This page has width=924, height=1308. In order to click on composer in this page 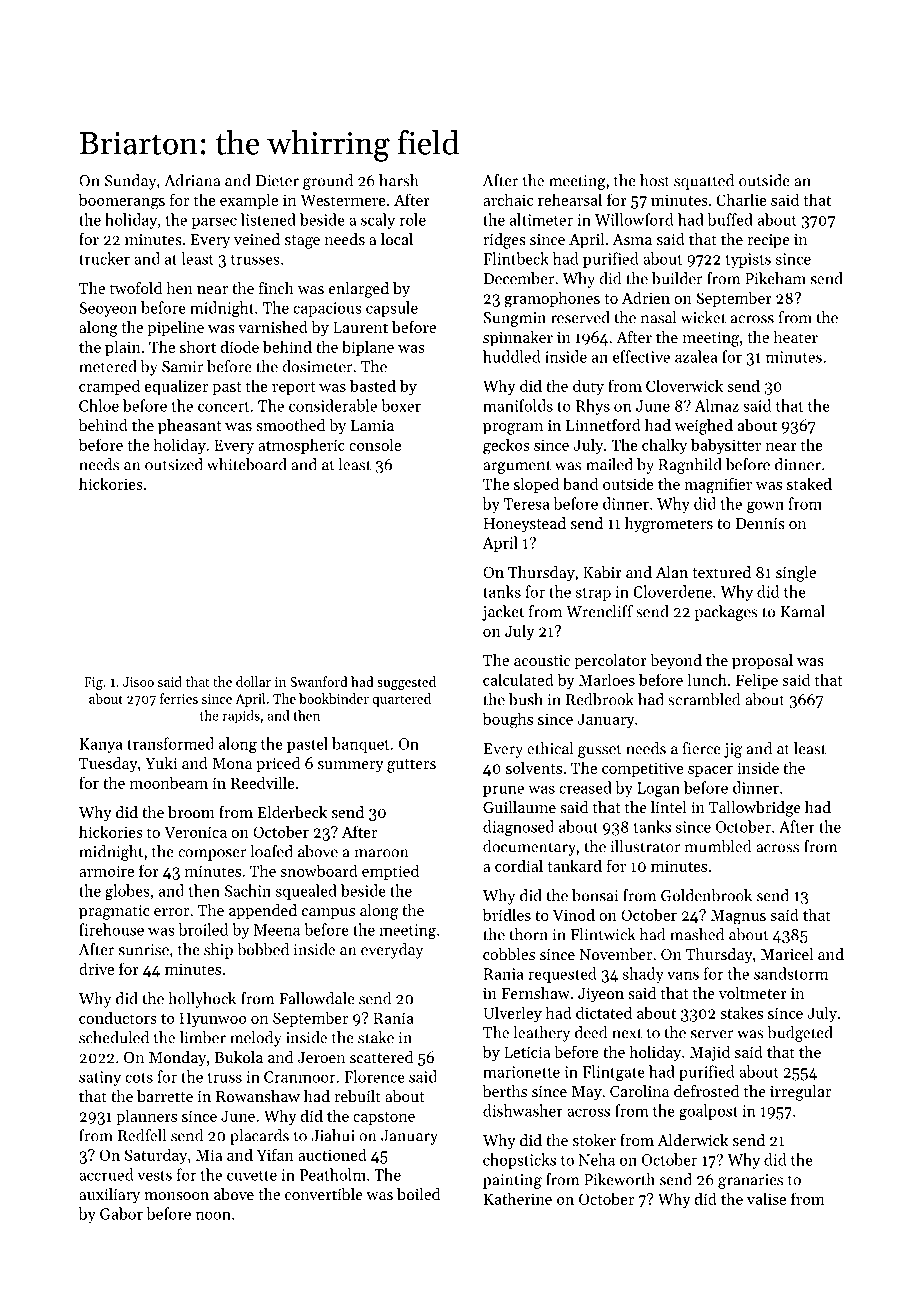, I will do `click(212, 855)`.
